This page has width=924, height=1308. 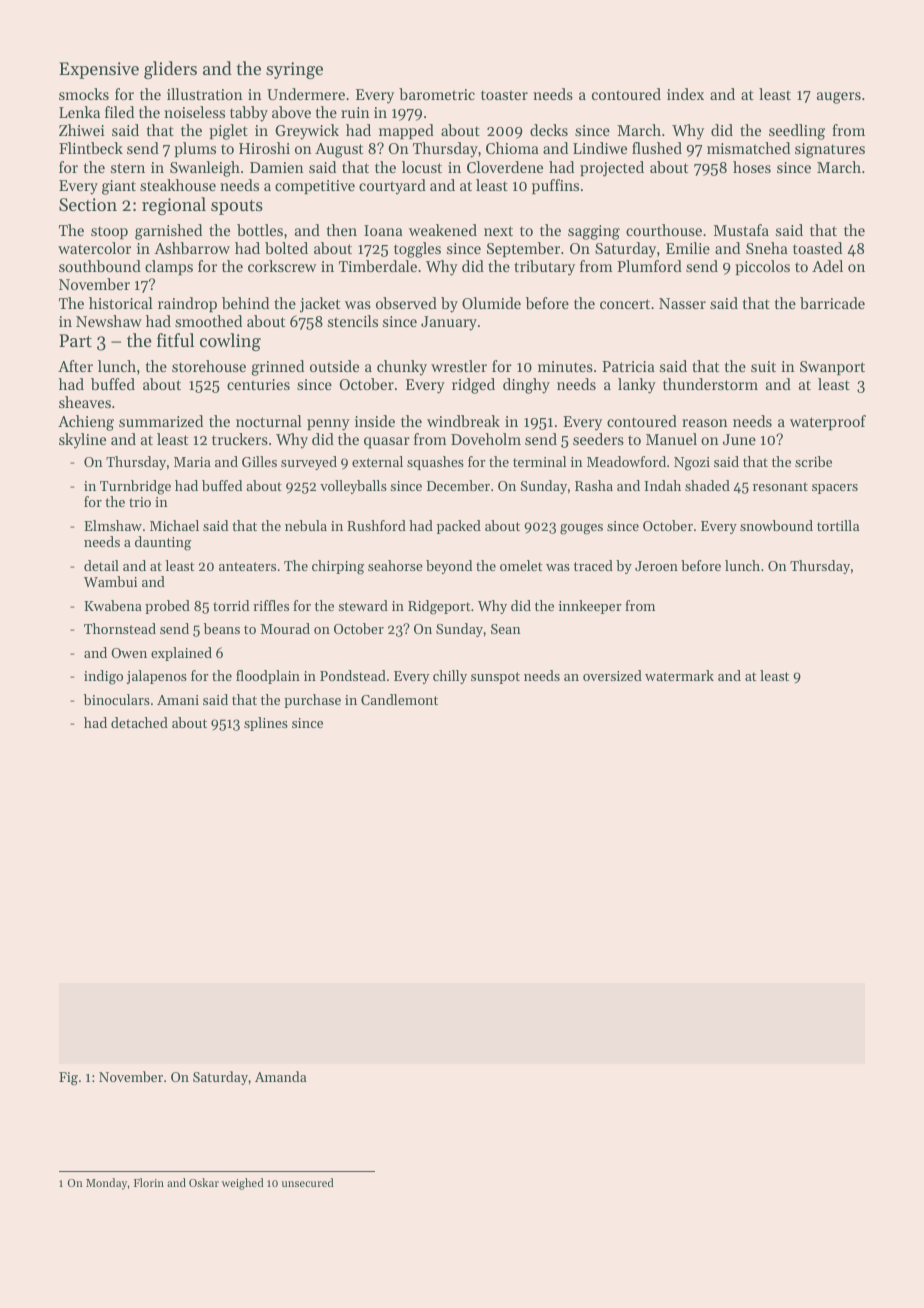 I want to click on Amanda, so click(x=281, y=1076).
